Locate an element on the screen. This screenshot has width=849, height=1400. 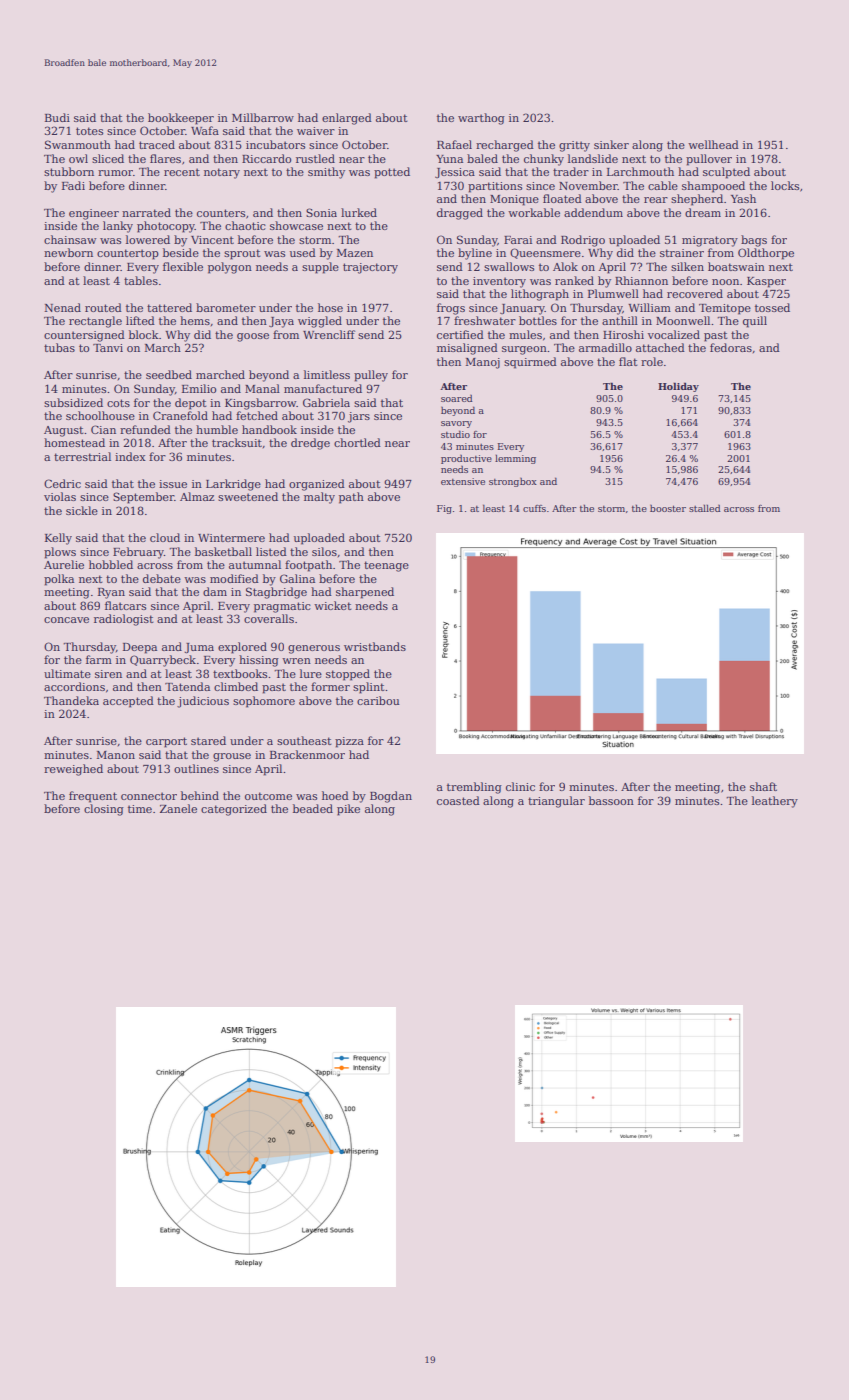
wellhead is located at coordinates (713, 144).
